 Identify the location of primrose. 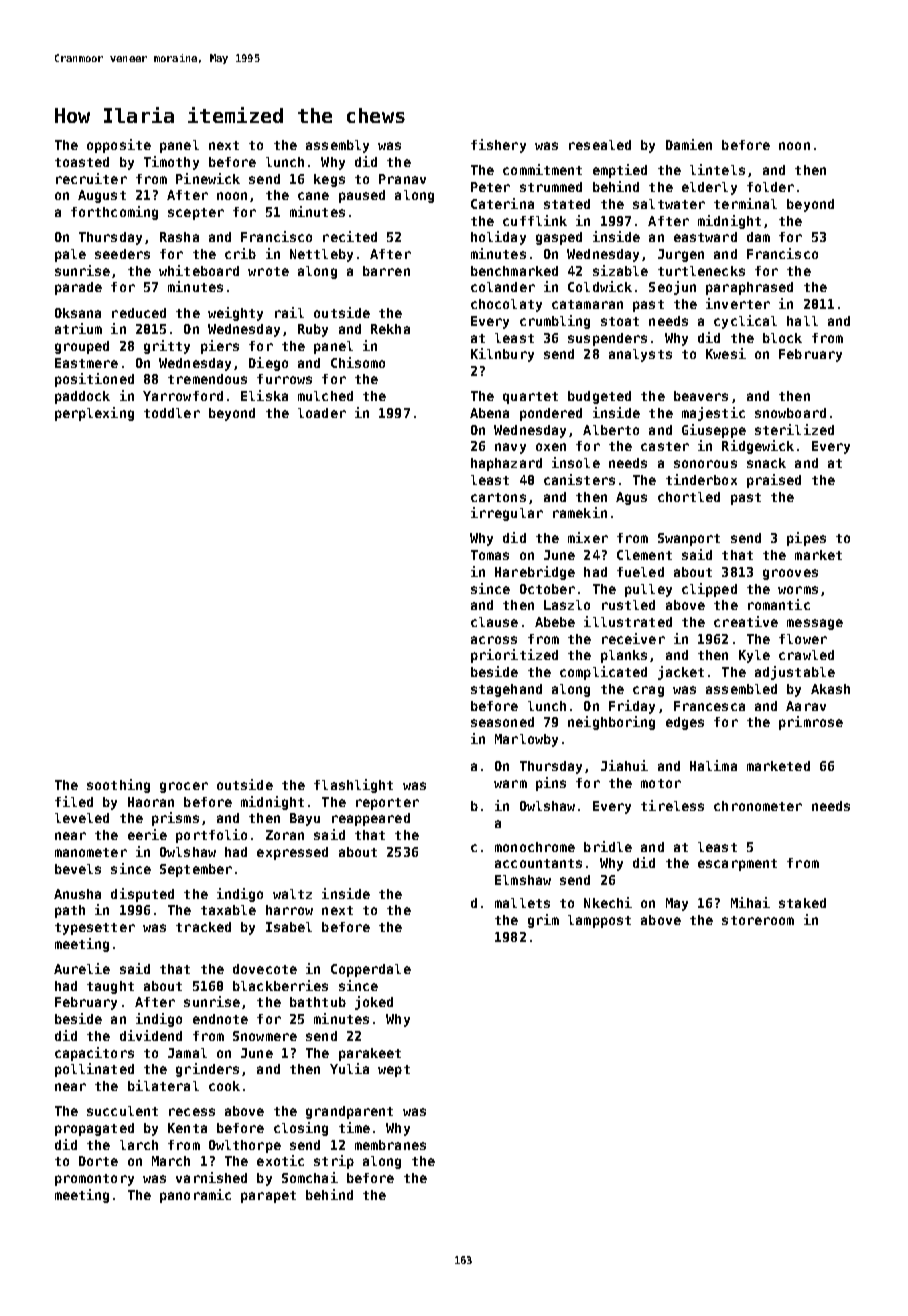
(811, 723).
